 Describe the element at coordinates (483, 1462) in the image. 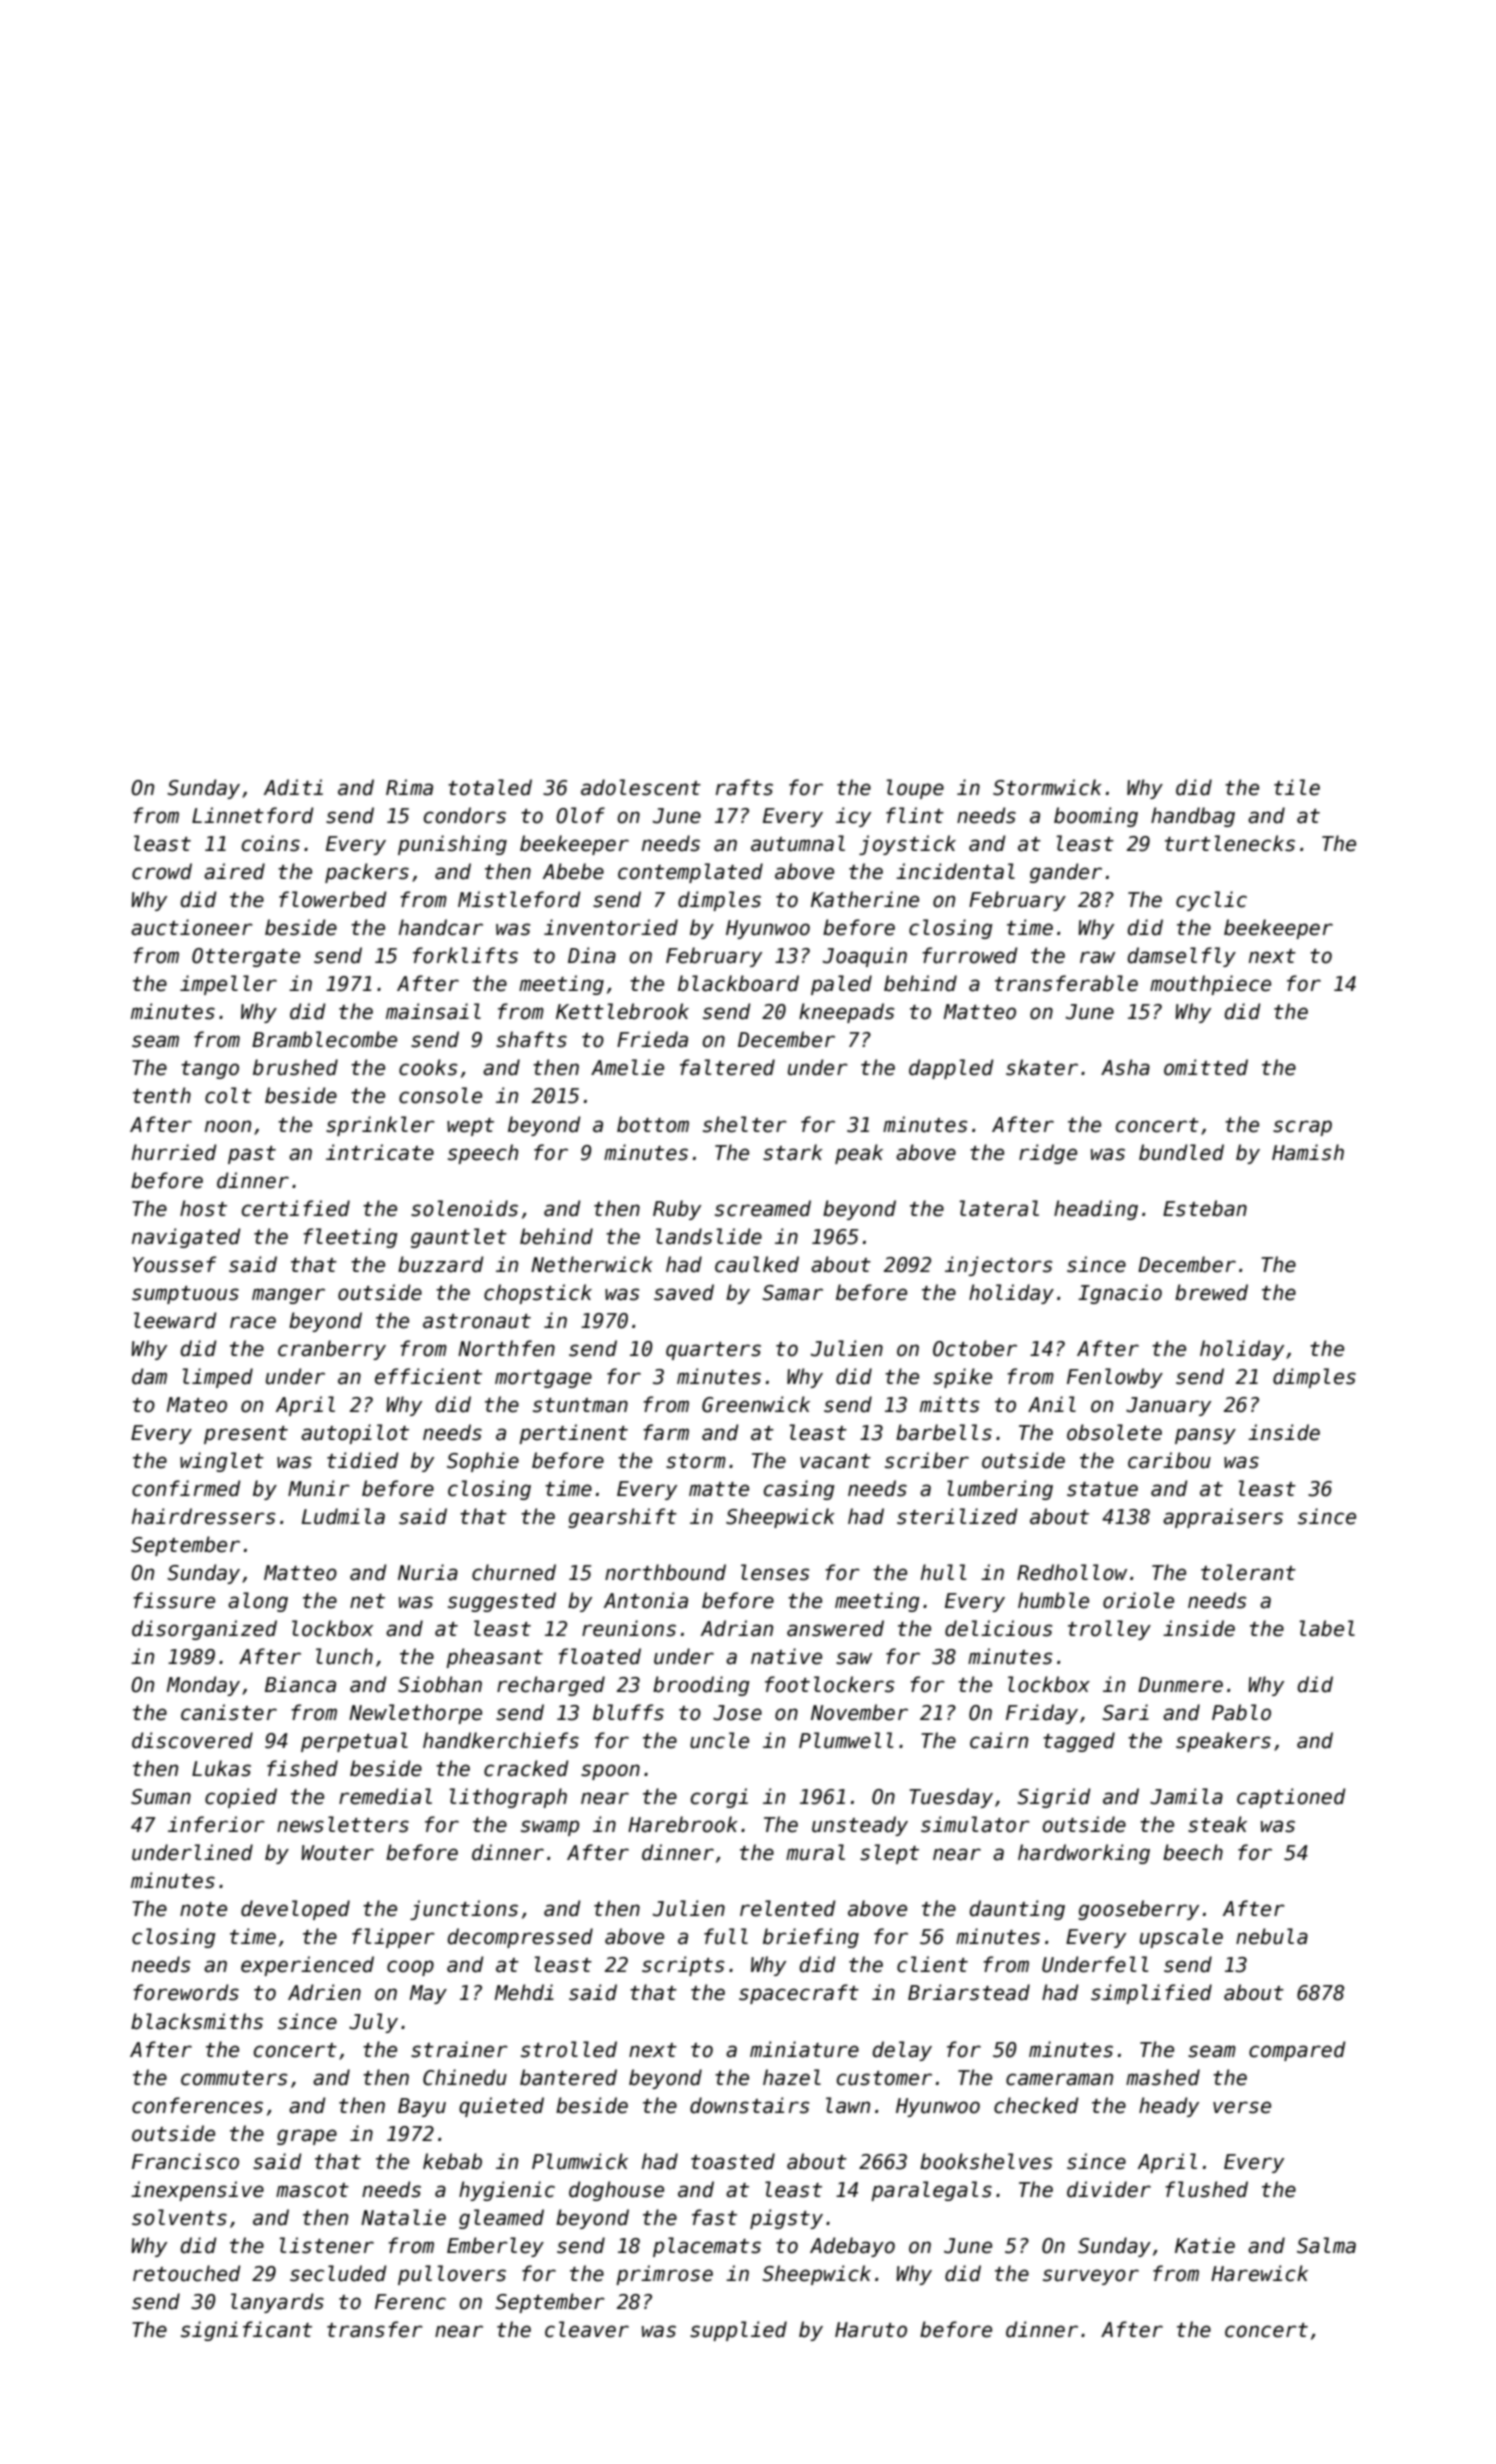

I see `Sophie` at that location.
